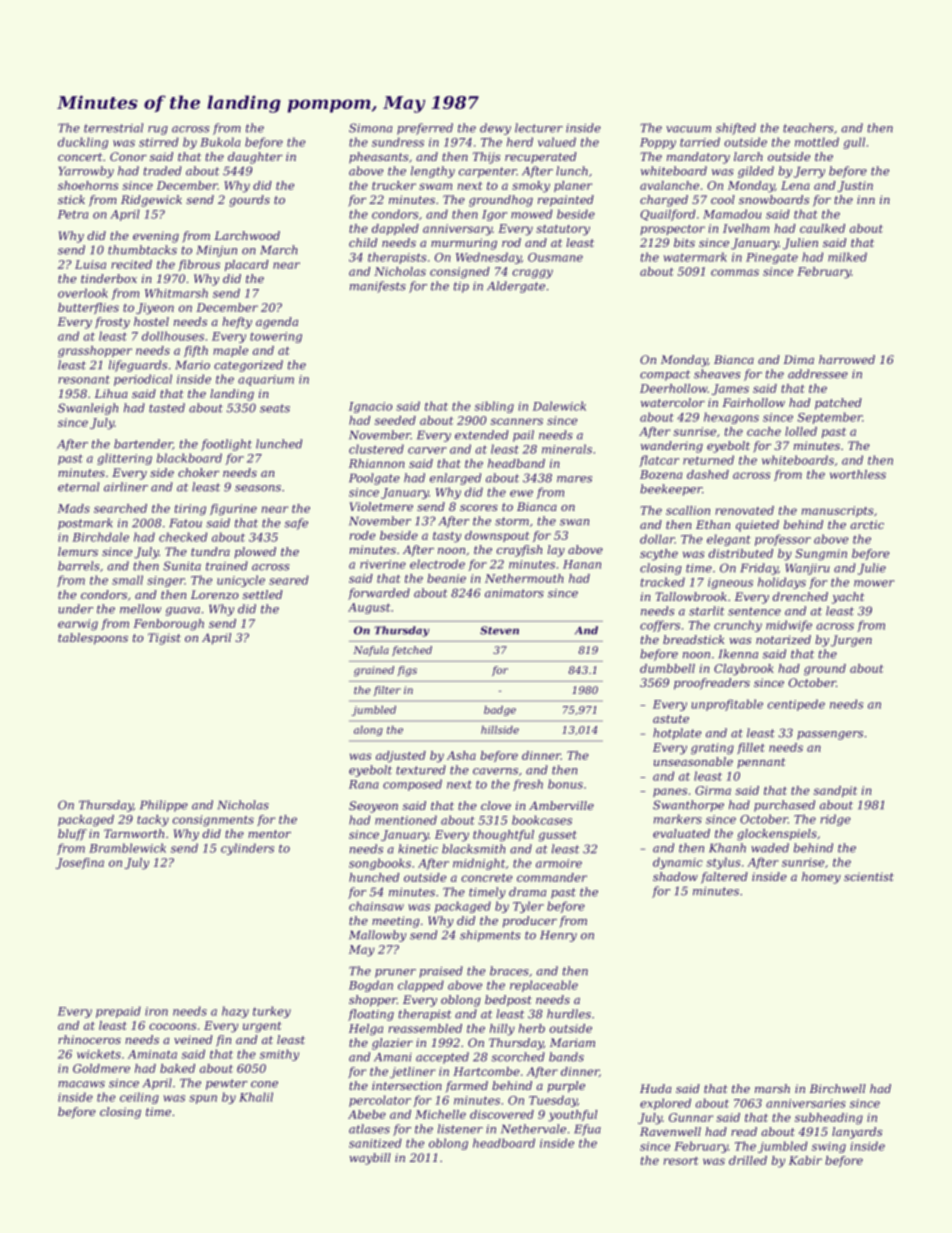 This image has height=1233, width=952. Describe the element at coordinates (700, 142) in the image. I see `tarried` at that location.
